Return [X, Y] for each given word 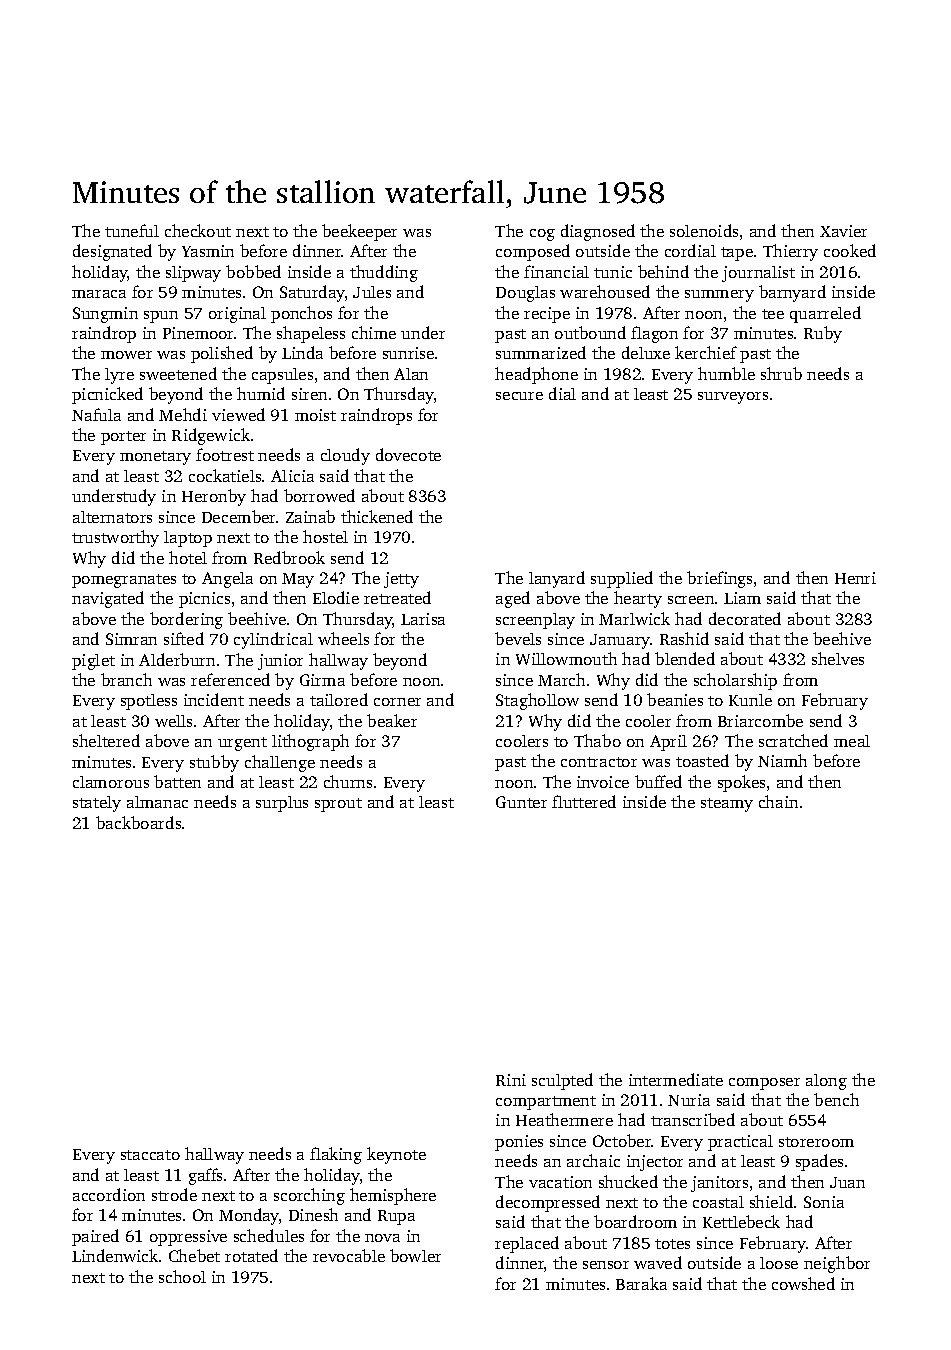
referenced [230, 679]
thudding [384, 273]
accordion [109, 1194]
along [826, 1082]
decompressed [548, 1203]
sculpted [562, 1081]
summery [719, 296]
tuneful [132, 230]
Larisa [423, 619]
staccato [150, 1155]
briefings [719, 579]
